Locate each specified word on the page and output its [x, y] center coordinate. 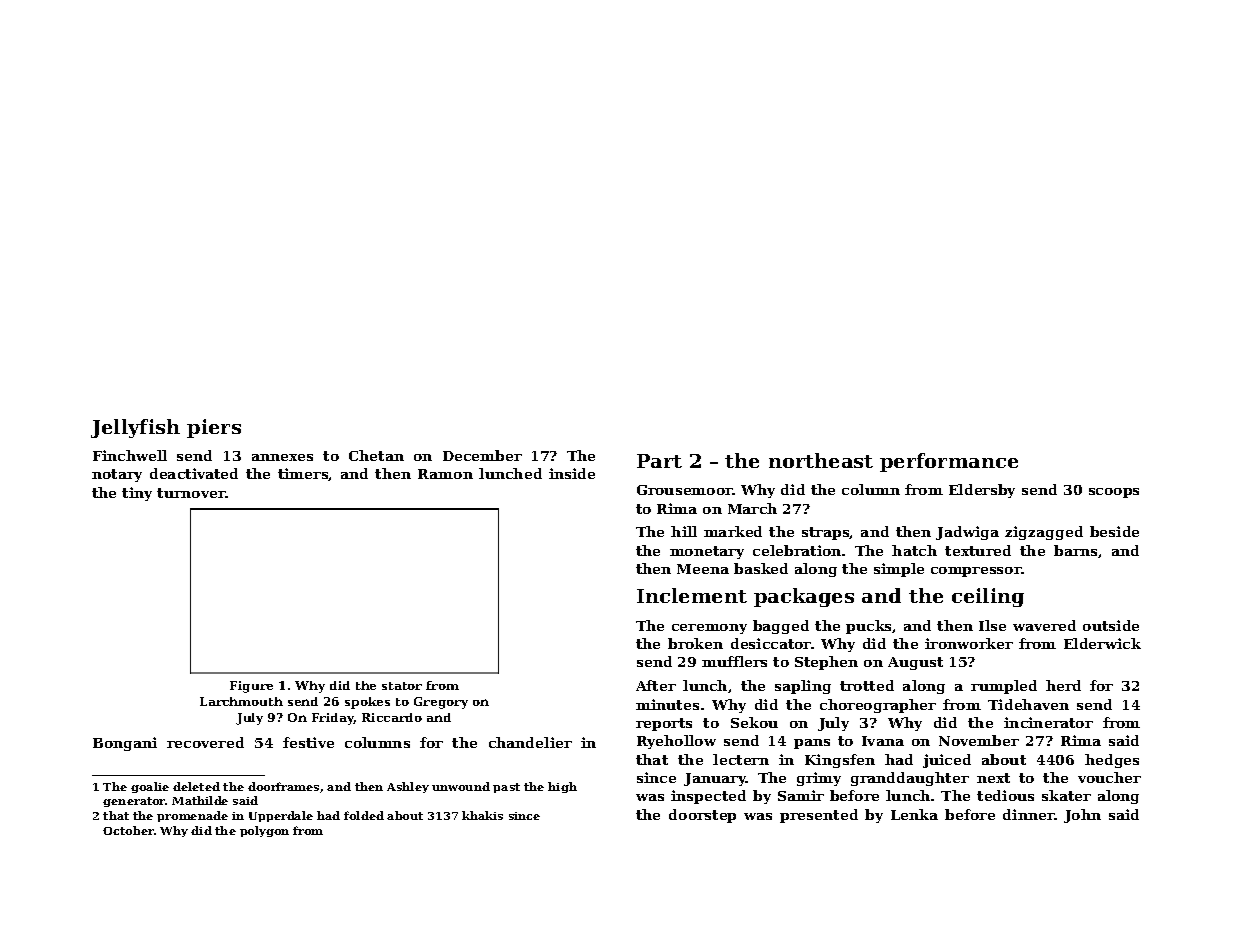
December [482, 455]
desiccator [771, 643]
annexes [282, 457]
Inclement [692, 595]
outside [1111, 625]
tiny [137, 494]
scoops [1114, 493]
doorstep [702, 816]
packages [804, 597]
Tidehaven [1028, 704]
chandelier [530, 742]
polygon [264, 831]
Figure [251, 687]
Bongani [125, 744]
